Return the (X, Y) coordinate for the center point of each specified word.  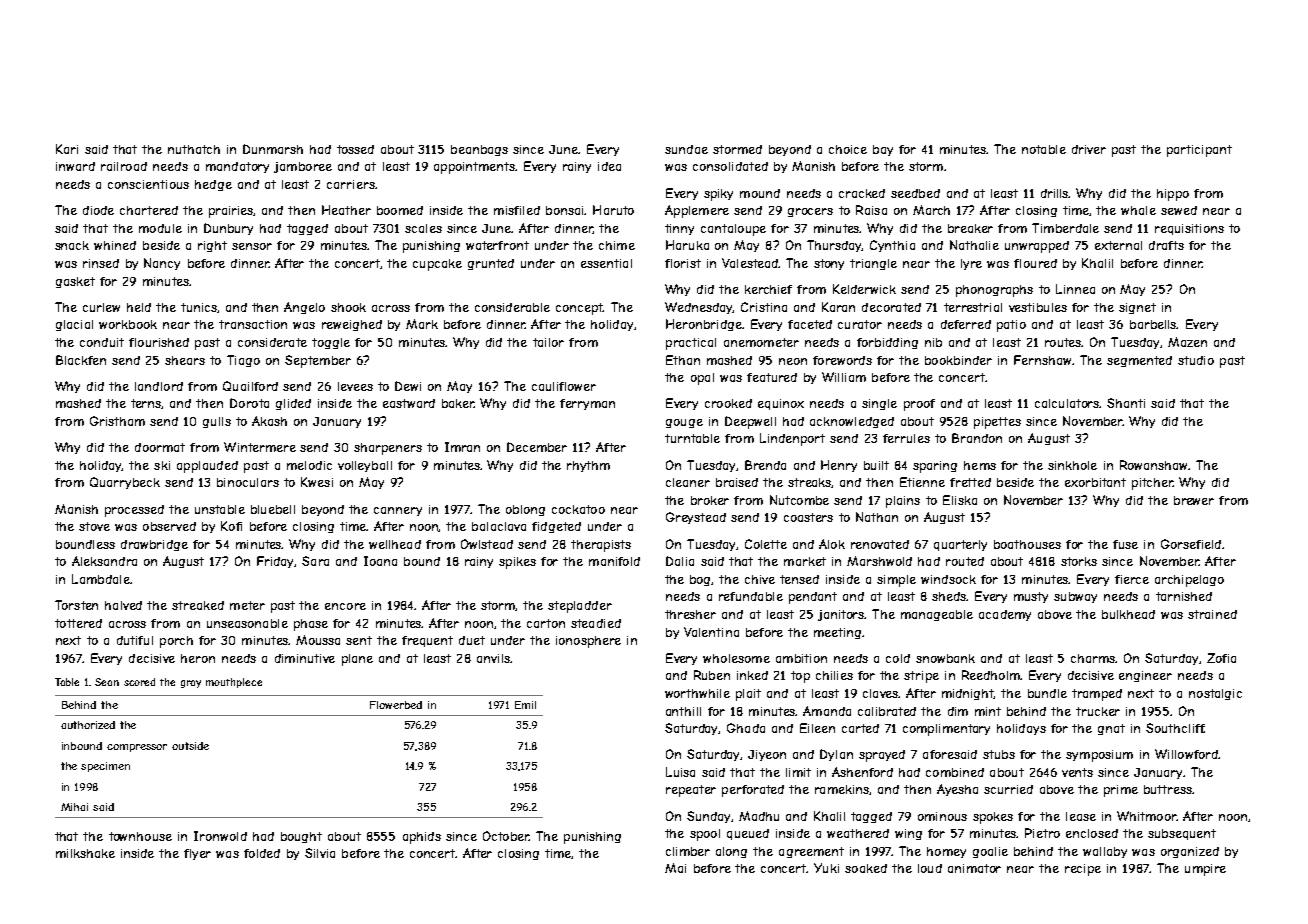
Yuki (826, 868)
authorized (88, 725)
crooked (728, 403)
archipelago (1189, 581)
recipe (1083, 870)
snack (72, 245)
